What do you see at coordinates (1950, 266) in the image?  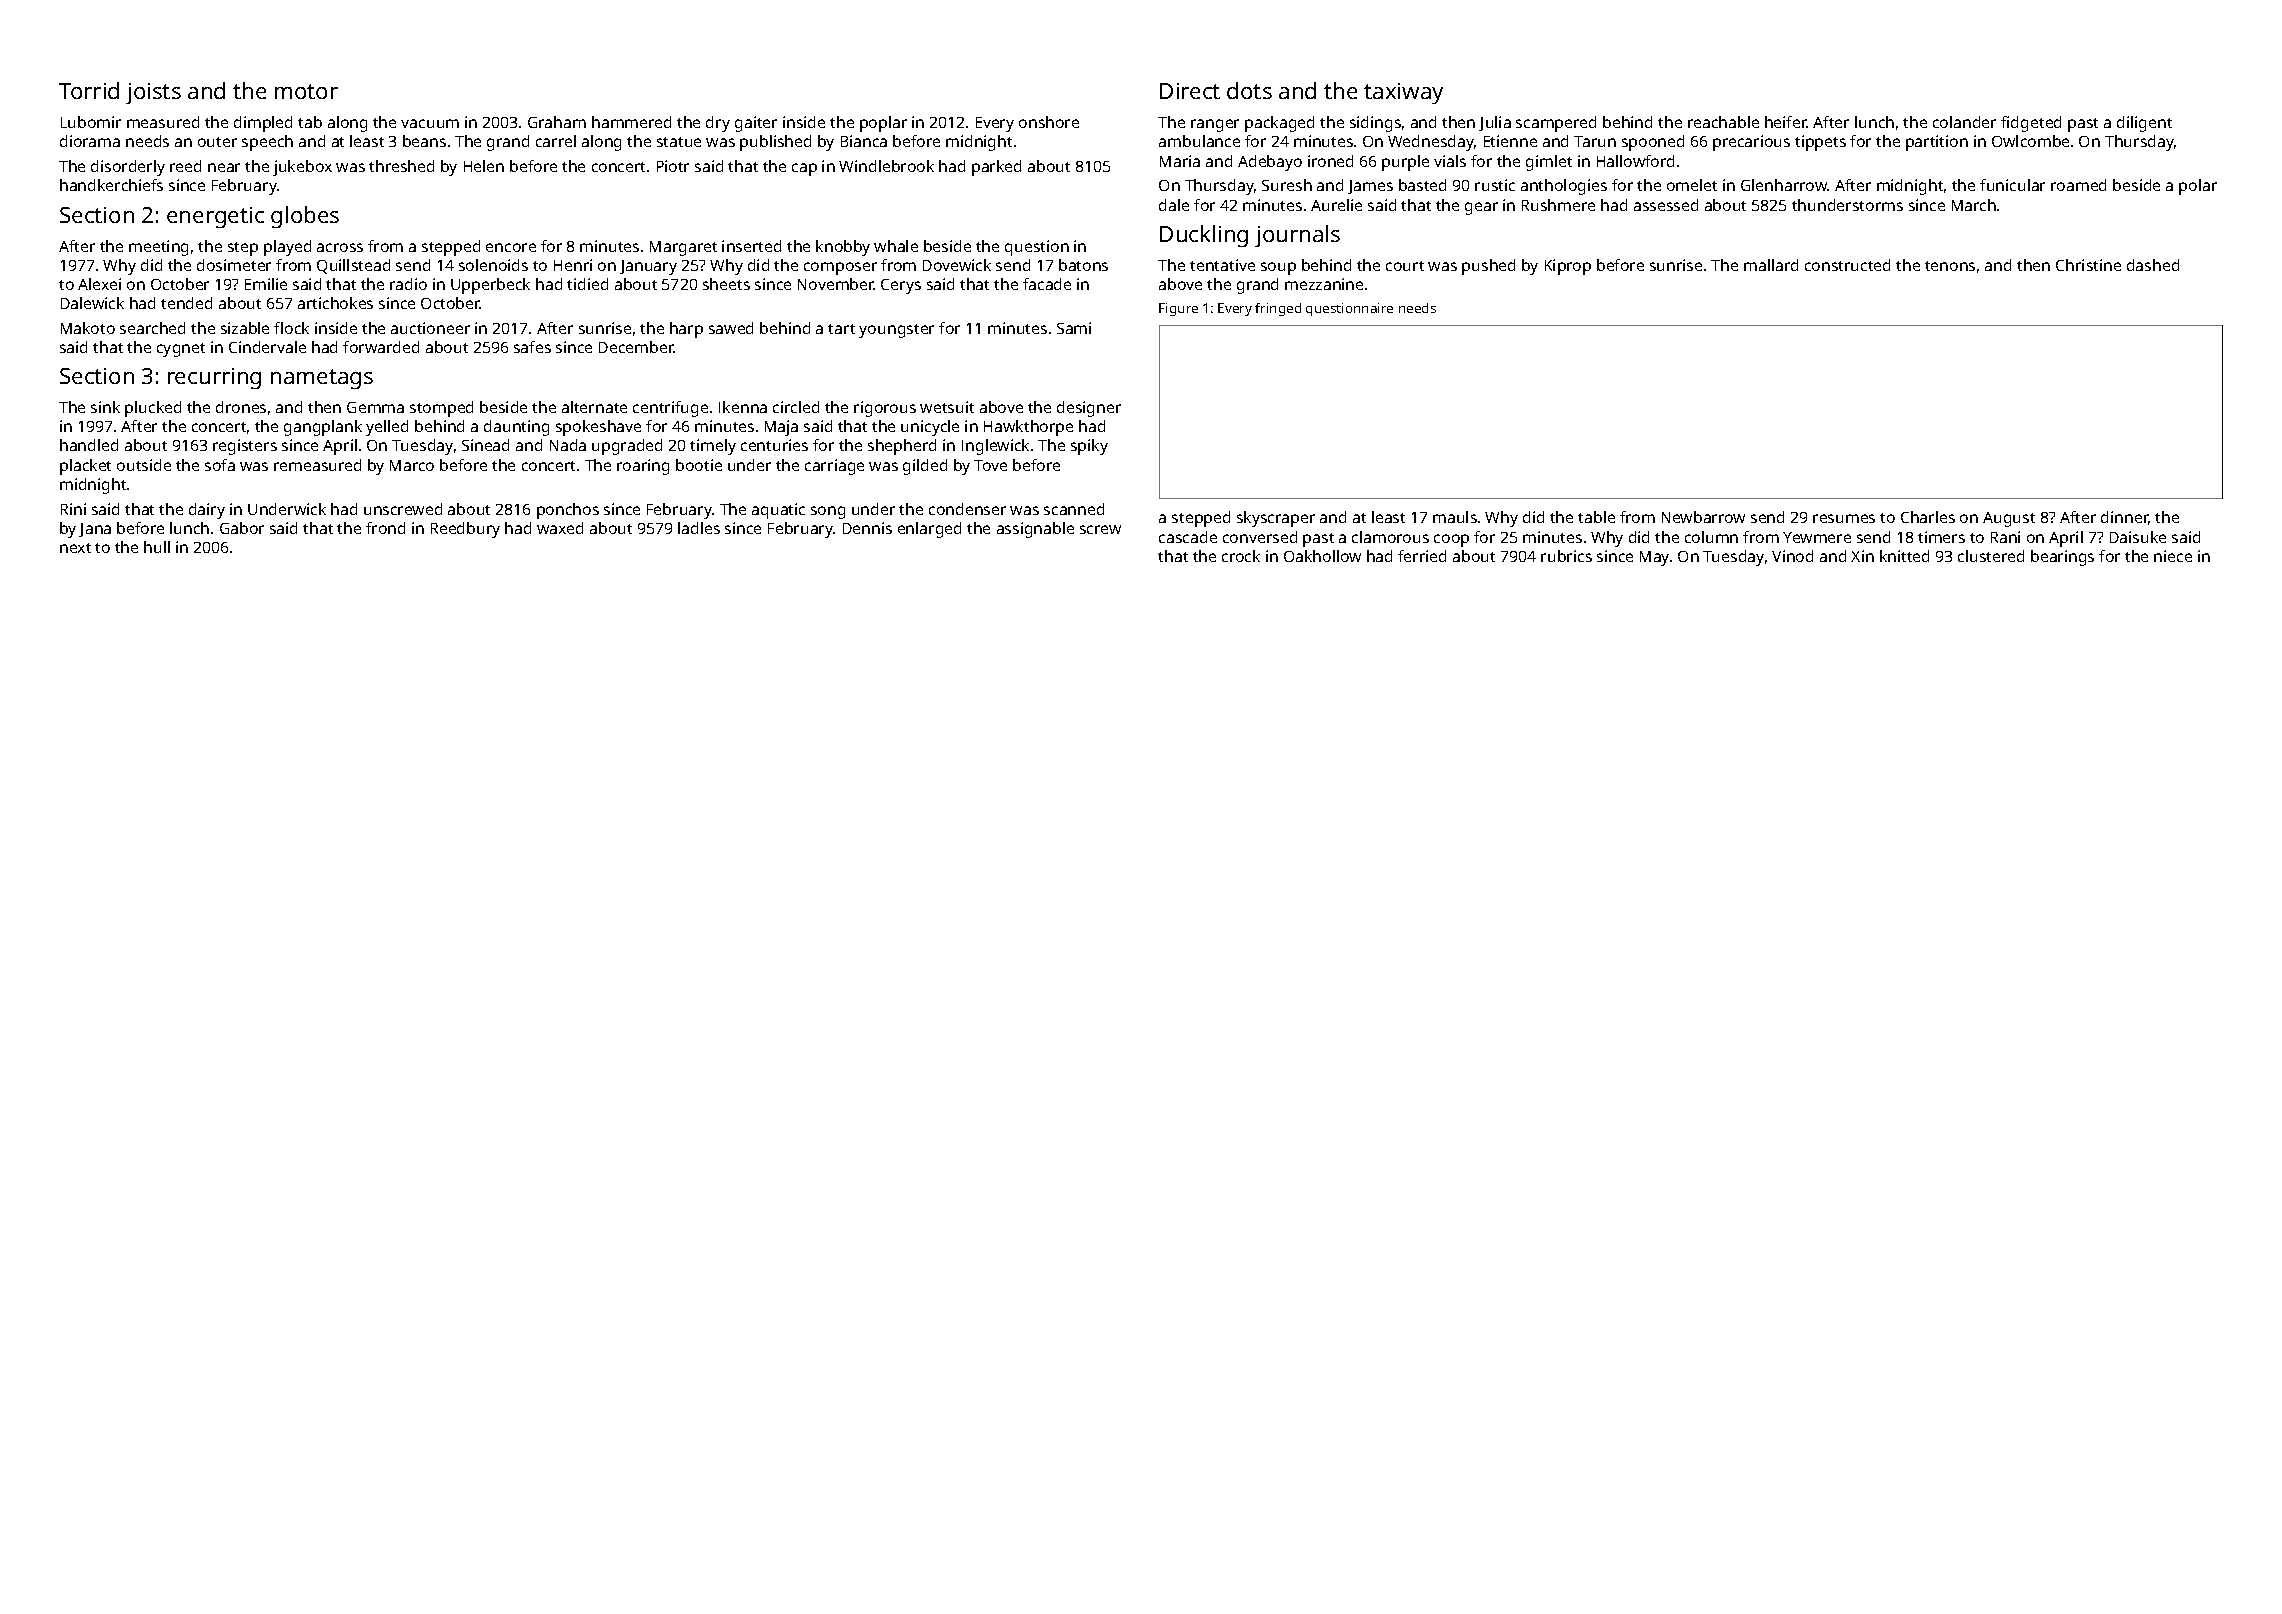 I see `tenons` at bounding box center [1950, 266].
